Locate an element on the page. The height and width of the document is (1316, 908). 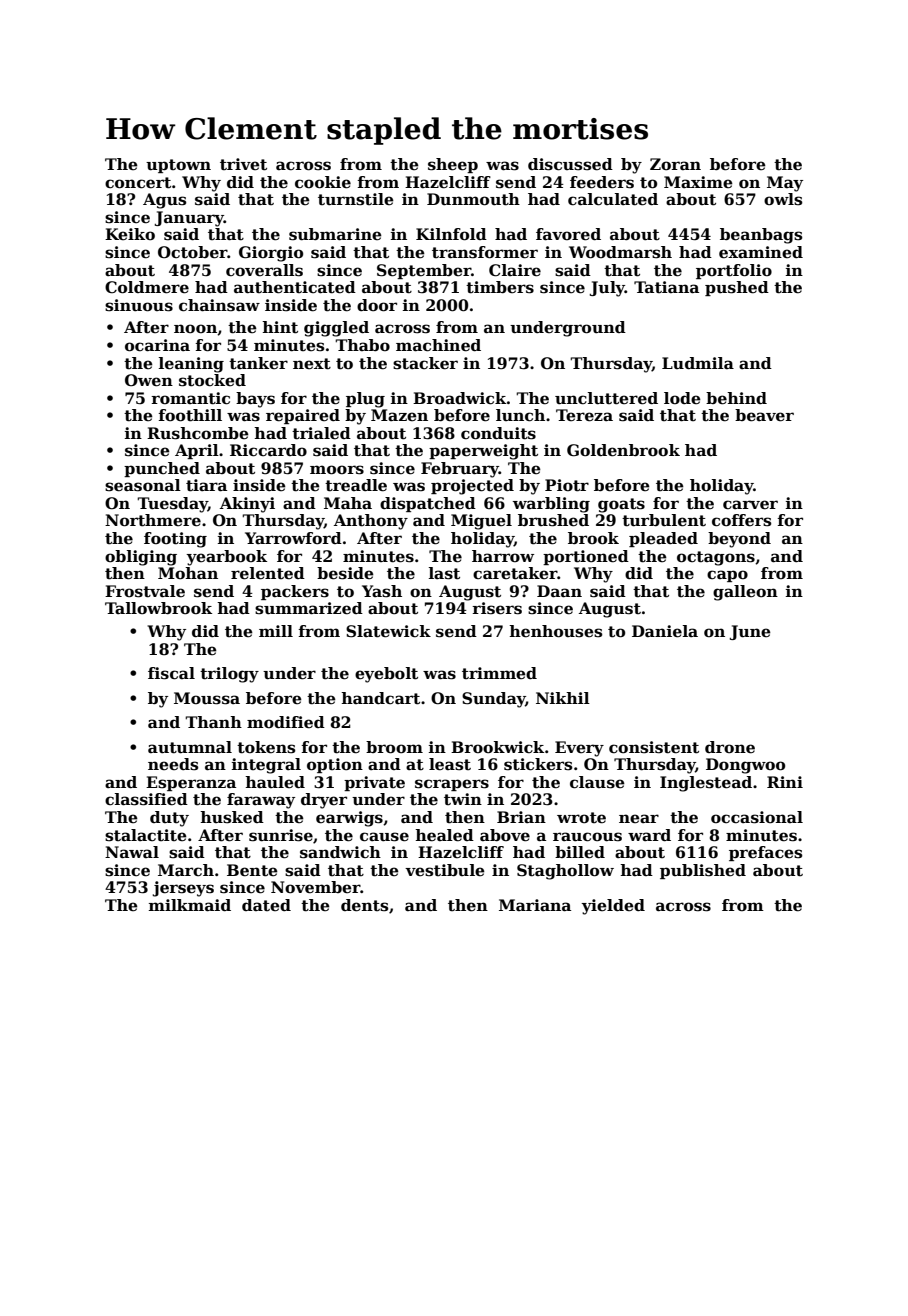
broom is located at coordinates (394, 747).
